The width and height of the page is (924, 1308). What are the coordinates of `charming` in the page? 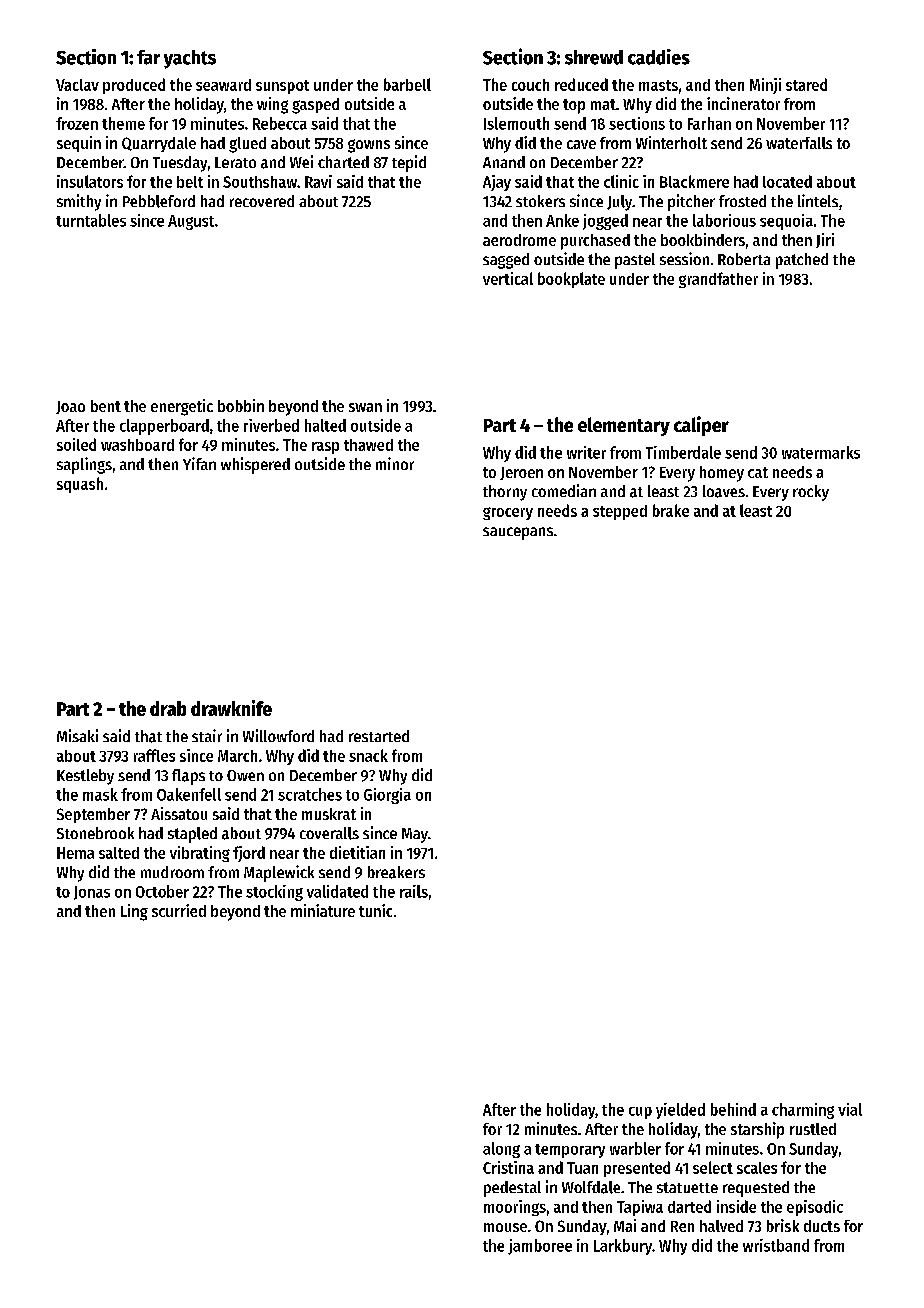 It's located at (803, 1111).
